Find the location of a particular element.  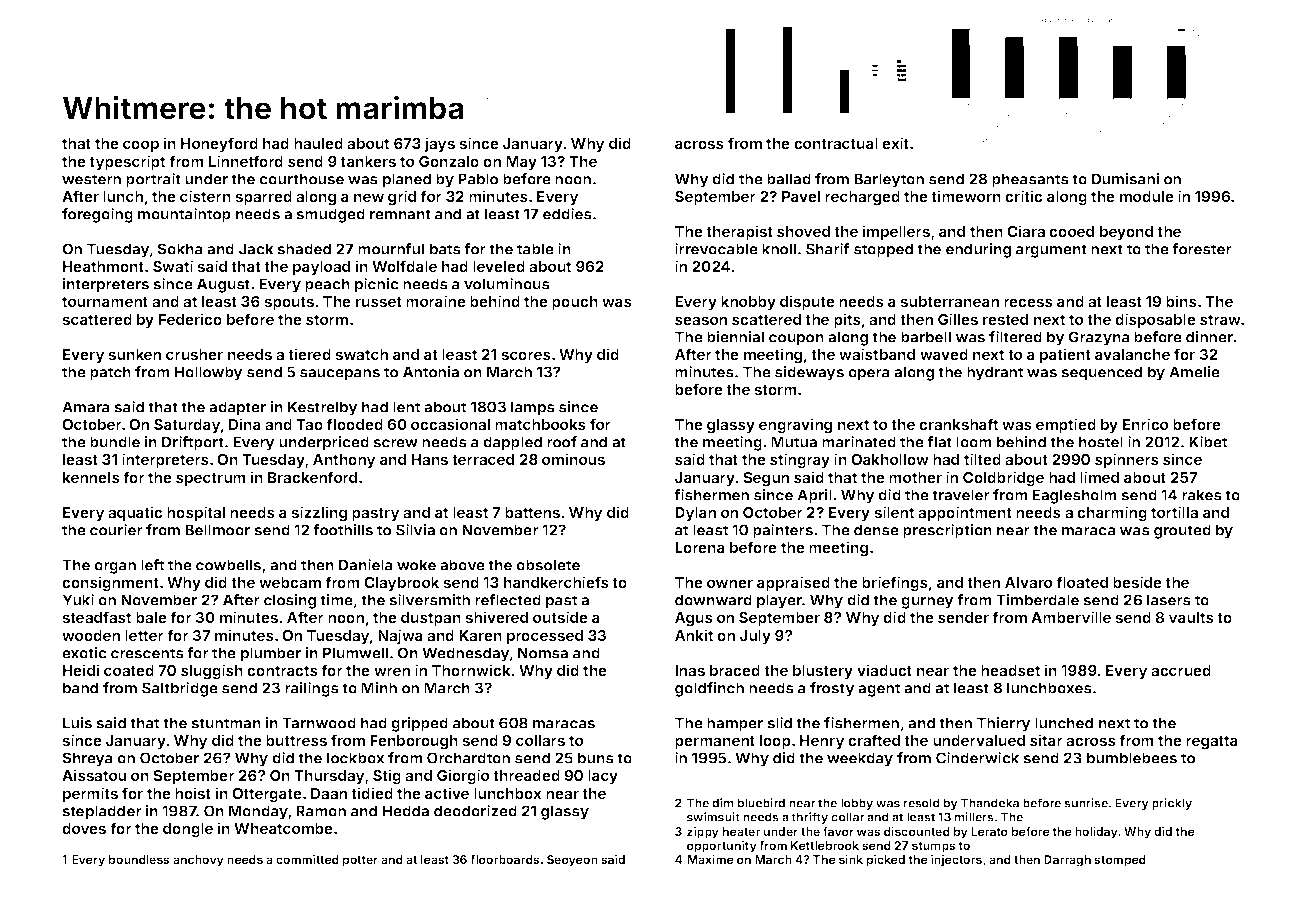

table is located at coordinates (535, 249).
